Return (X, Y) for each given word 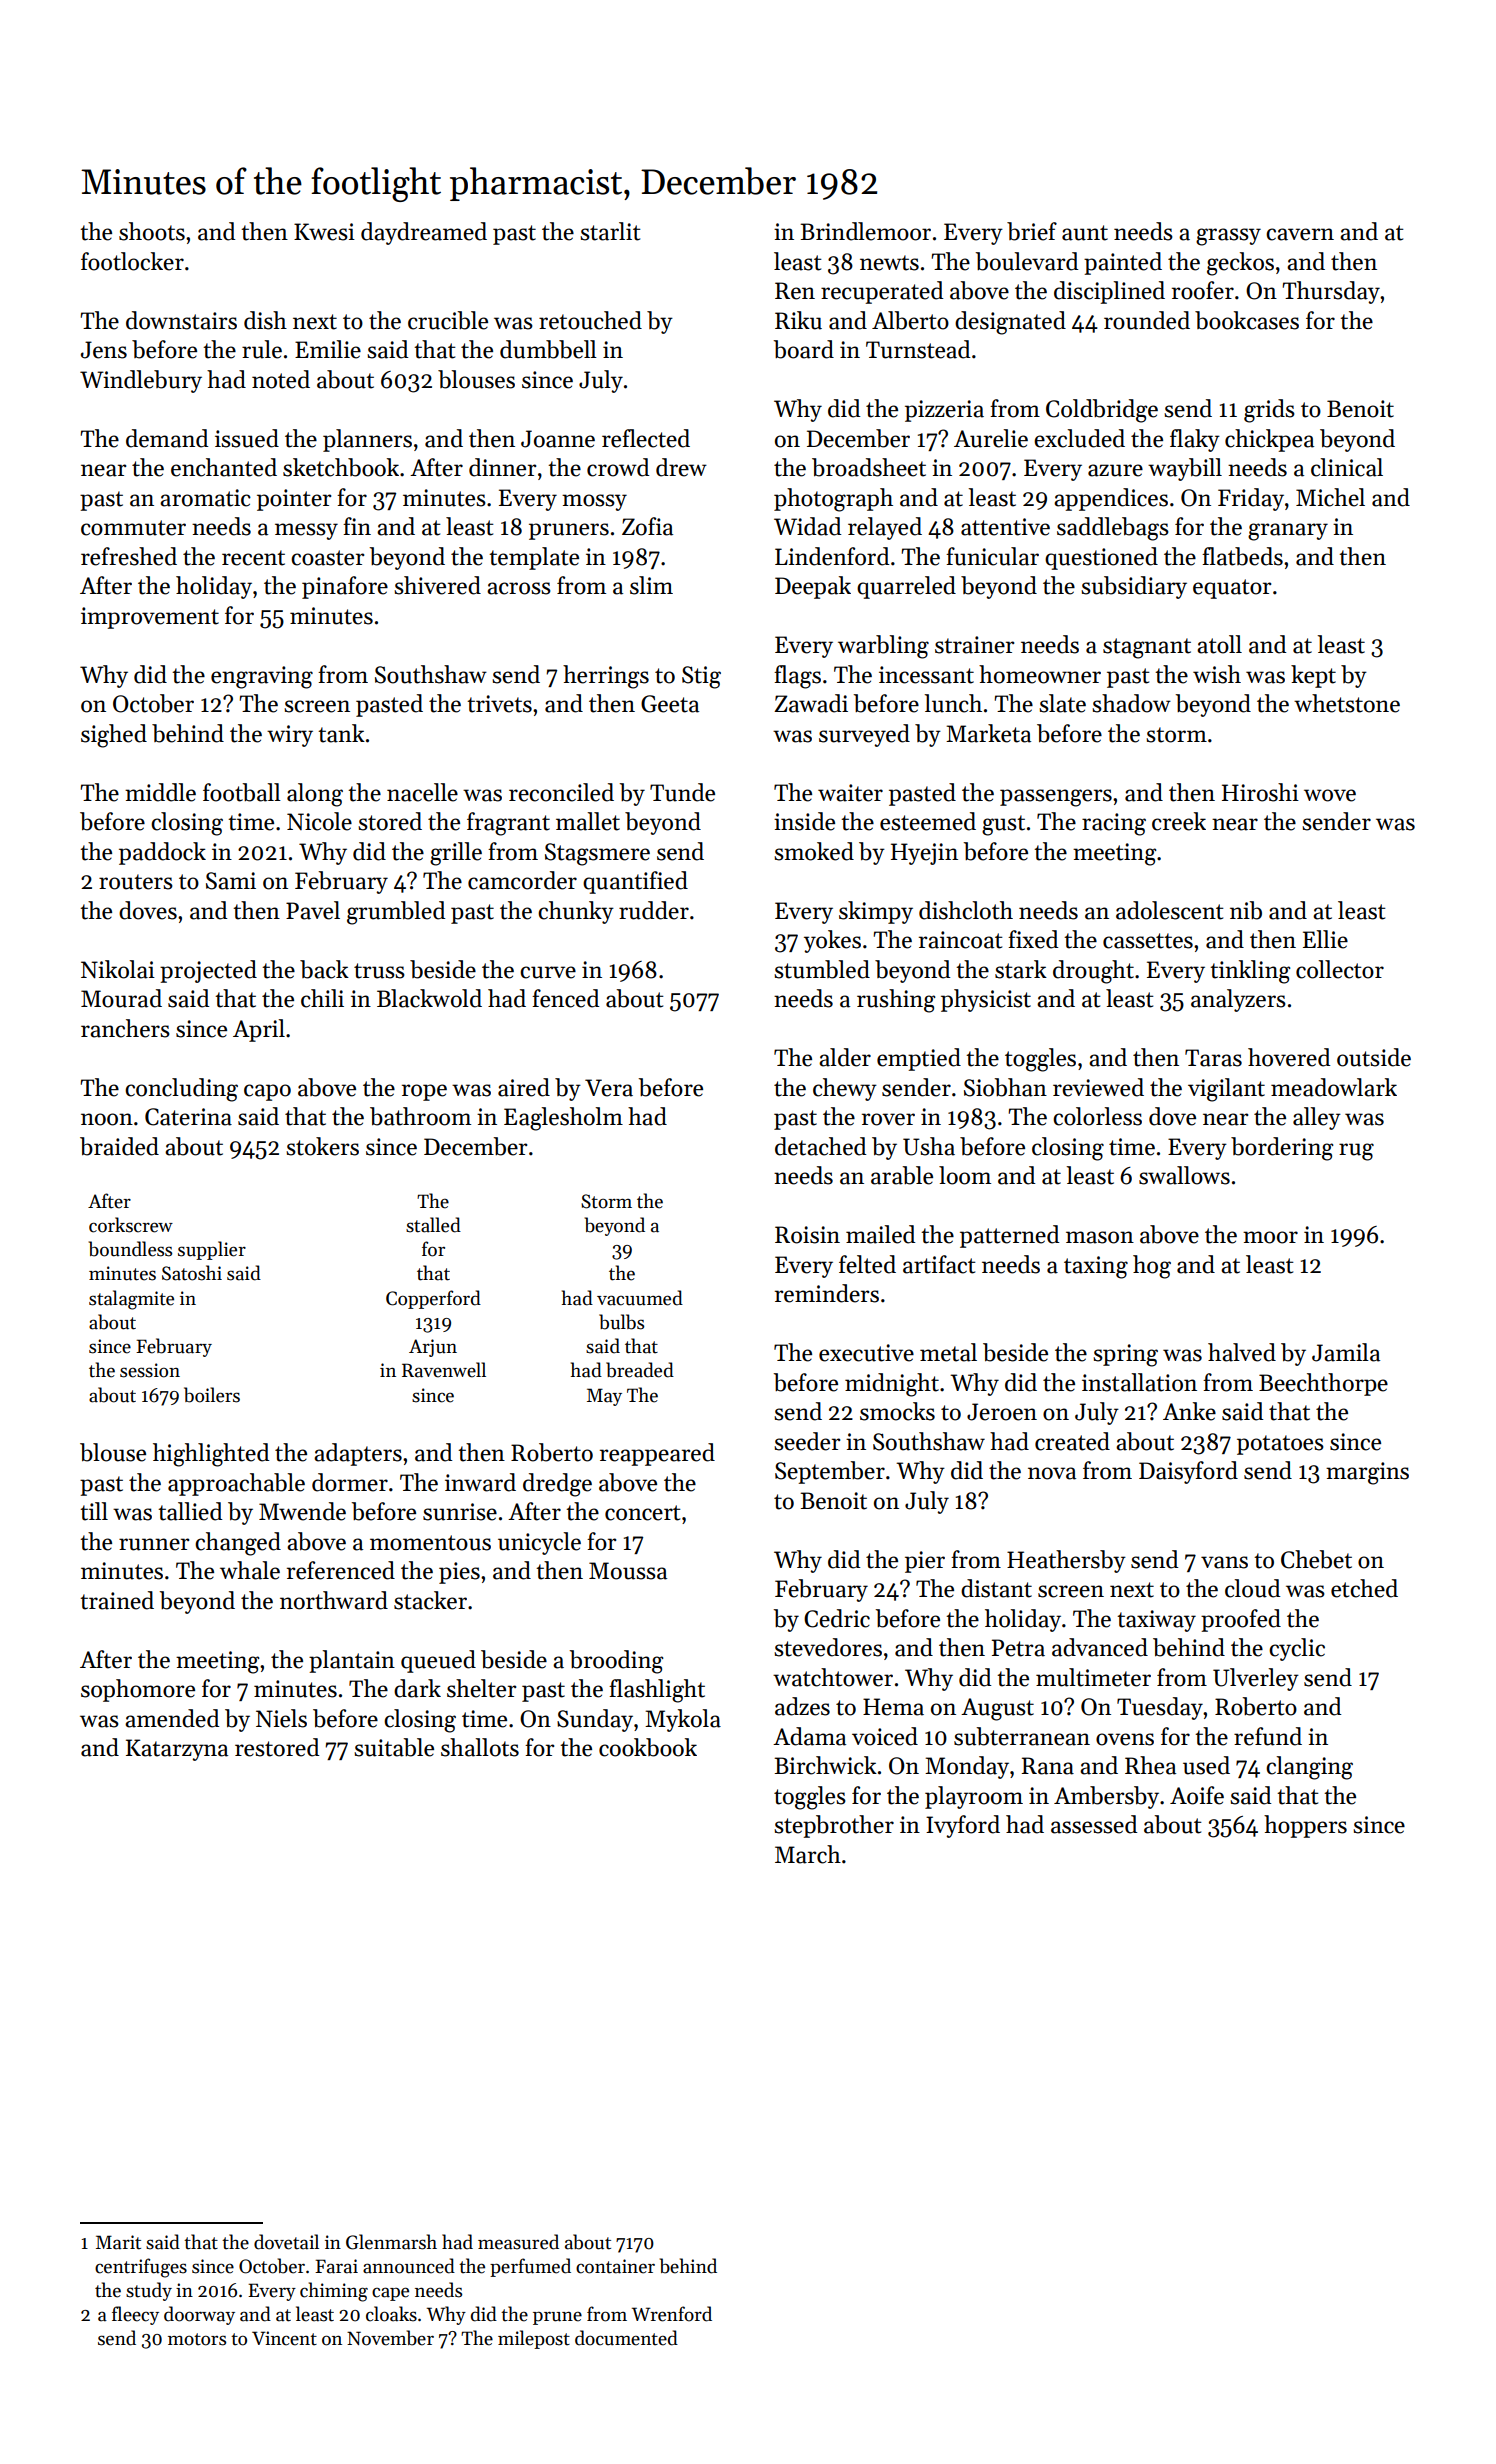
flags (797, 677)
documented (626, 2338)
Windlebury (141, 381)
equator (1232, 589)
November (390, 2338)
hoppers (1305, 1826)
